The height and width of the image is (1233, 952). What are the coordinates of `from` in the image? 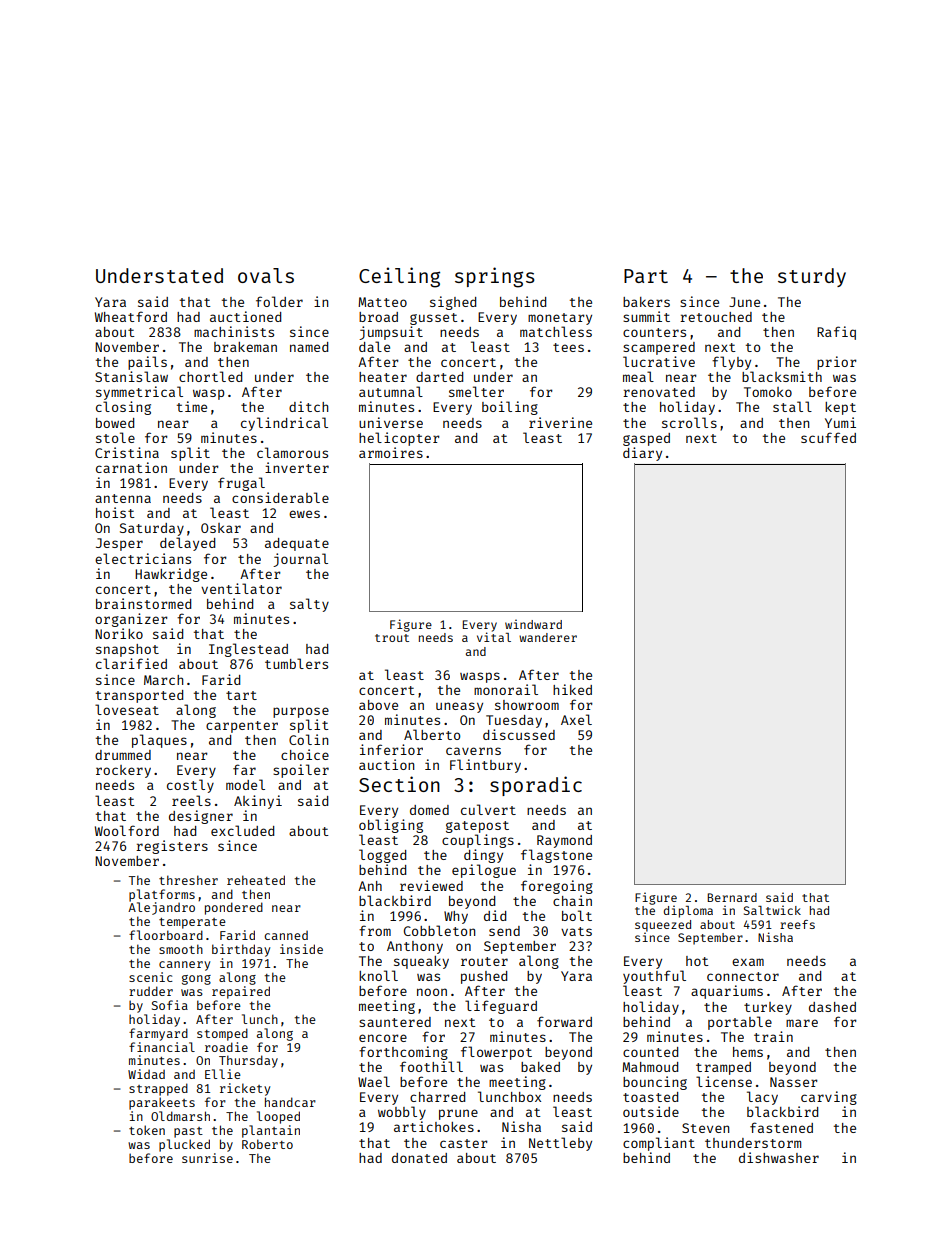 It's located at (375, 930).
